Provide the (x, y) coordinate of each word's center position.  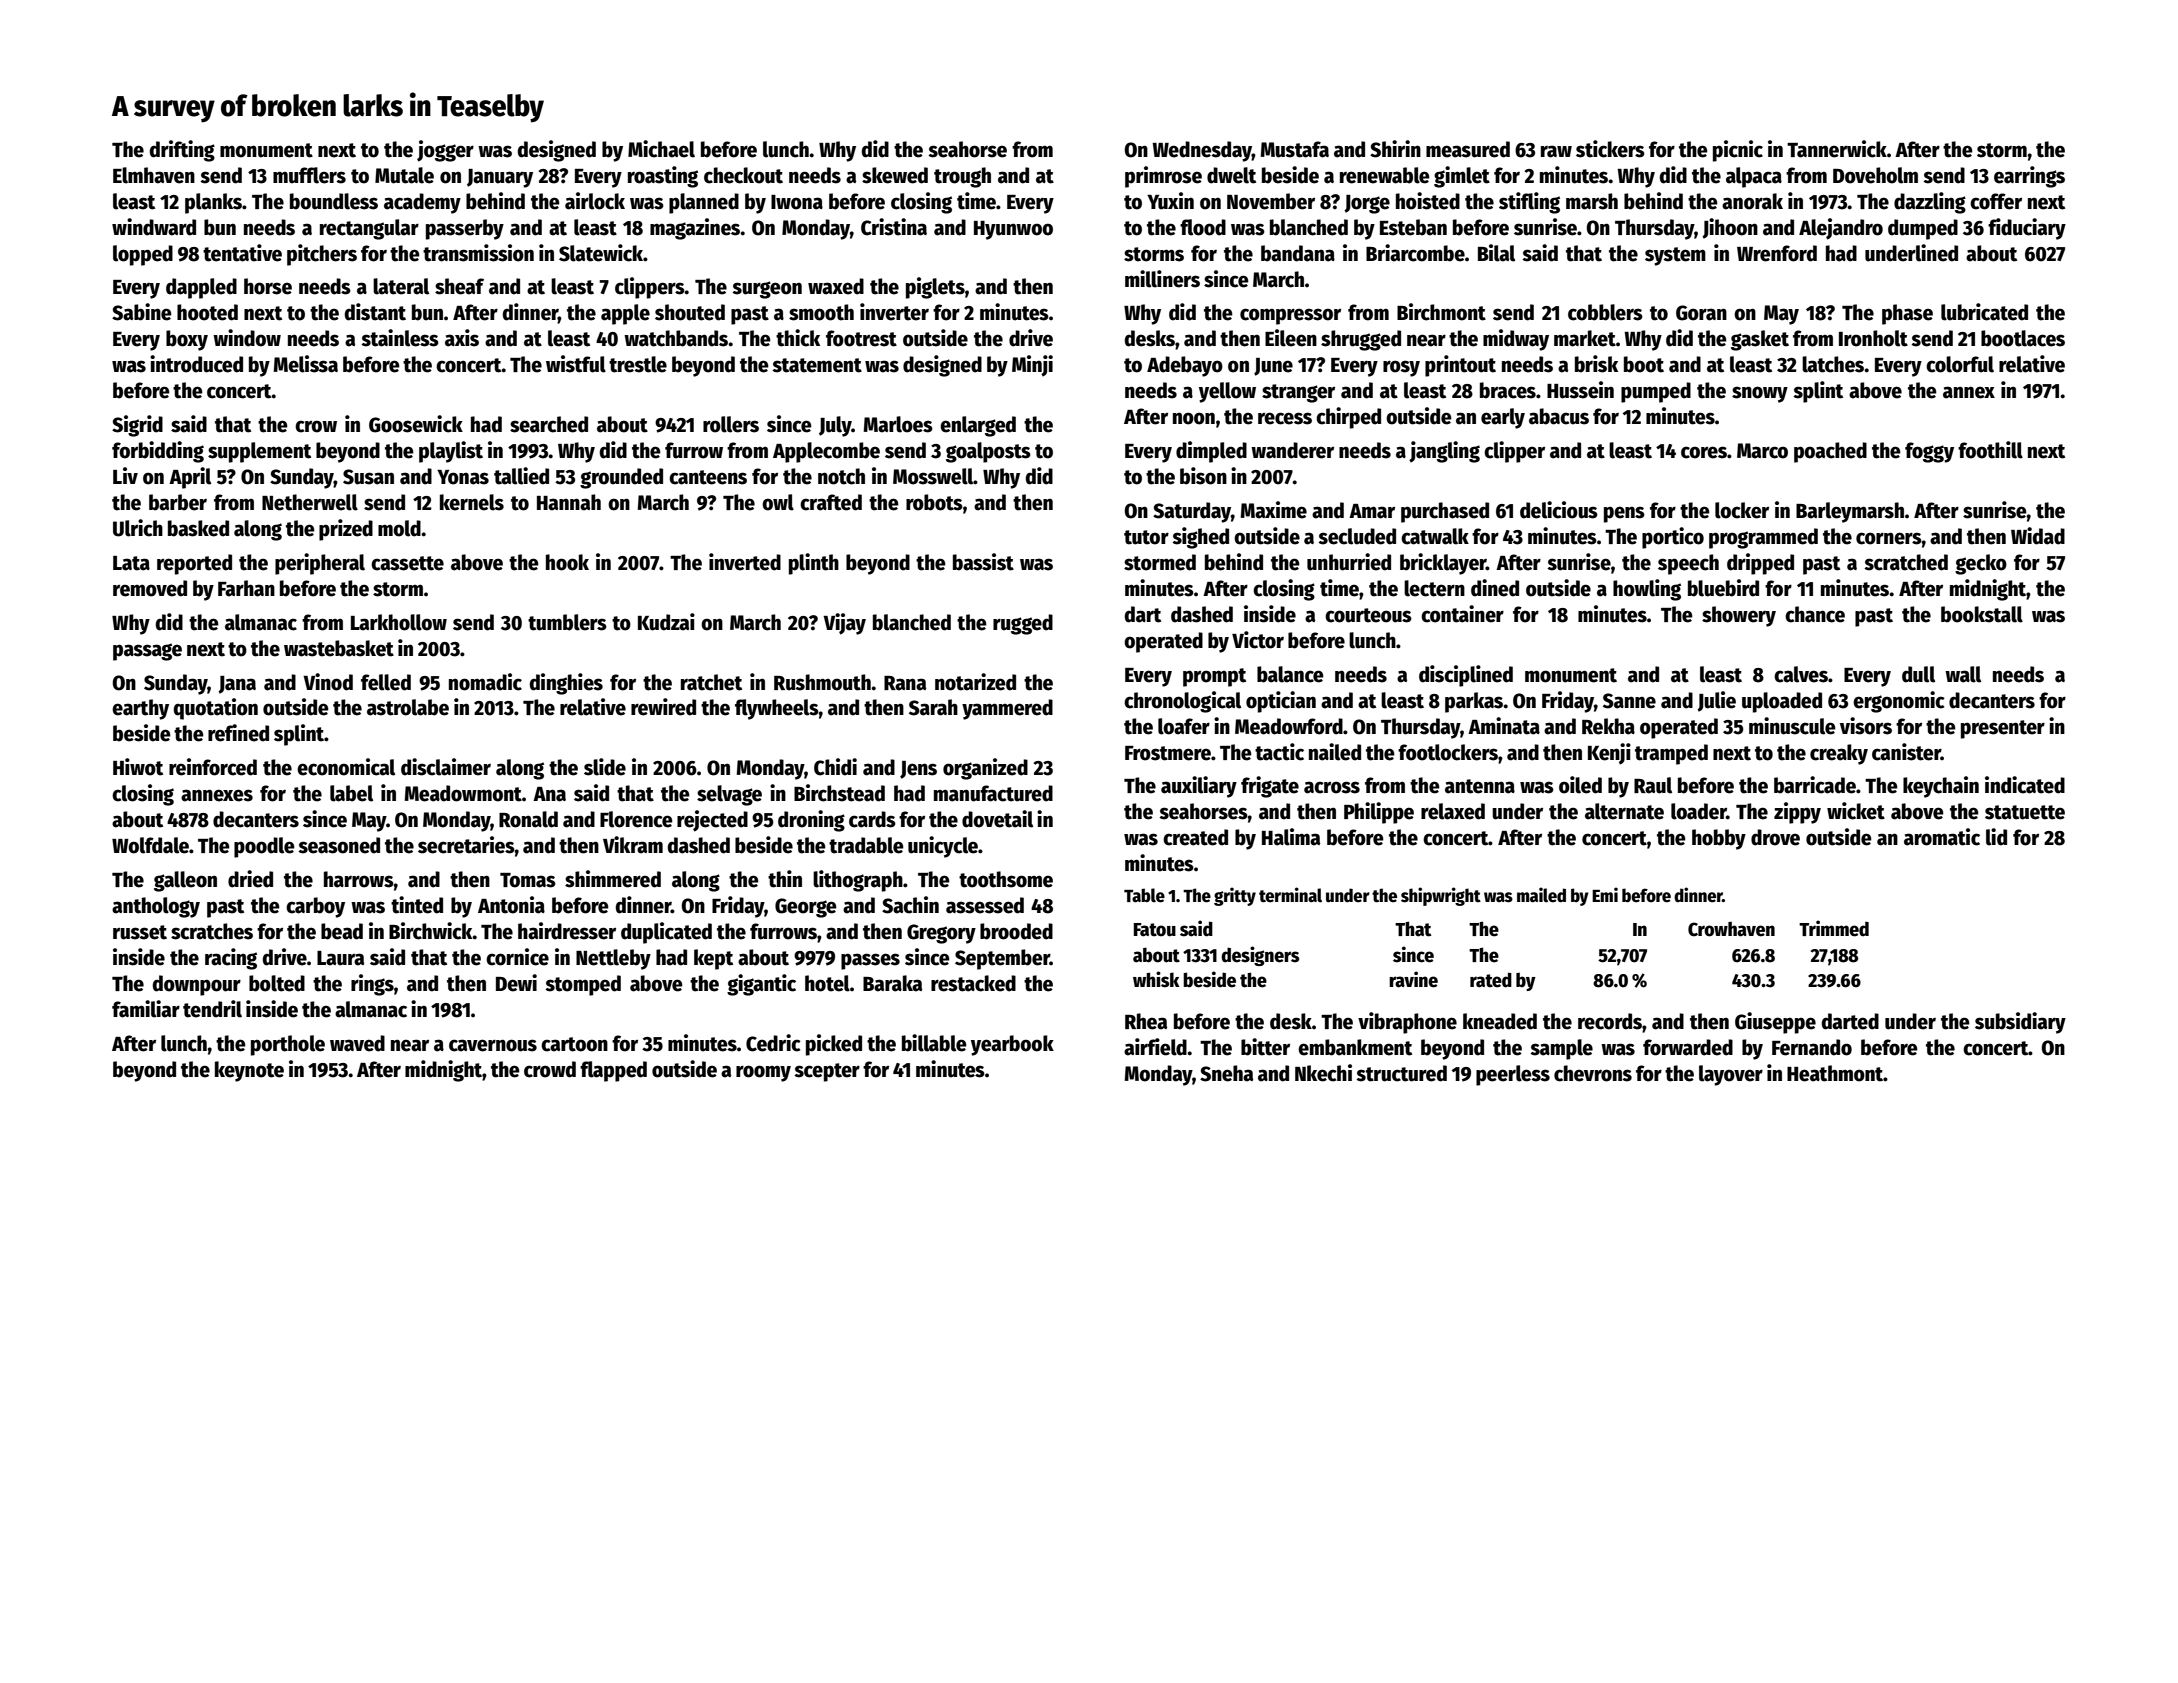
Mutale (404, 175)
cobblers (1605, 312)
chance (1815, 614)
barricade (1815, 785)
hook (567, 562)
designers (1260, 956)
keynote (249, 1071)
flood (1203, 227)
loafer (1184, 726)
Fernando (1812, 1047)
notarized (975, 682)
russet (140, 932)
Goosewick (416, 424)
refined (238, 733)
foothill (1990, 450)
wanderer (1292, 450)
